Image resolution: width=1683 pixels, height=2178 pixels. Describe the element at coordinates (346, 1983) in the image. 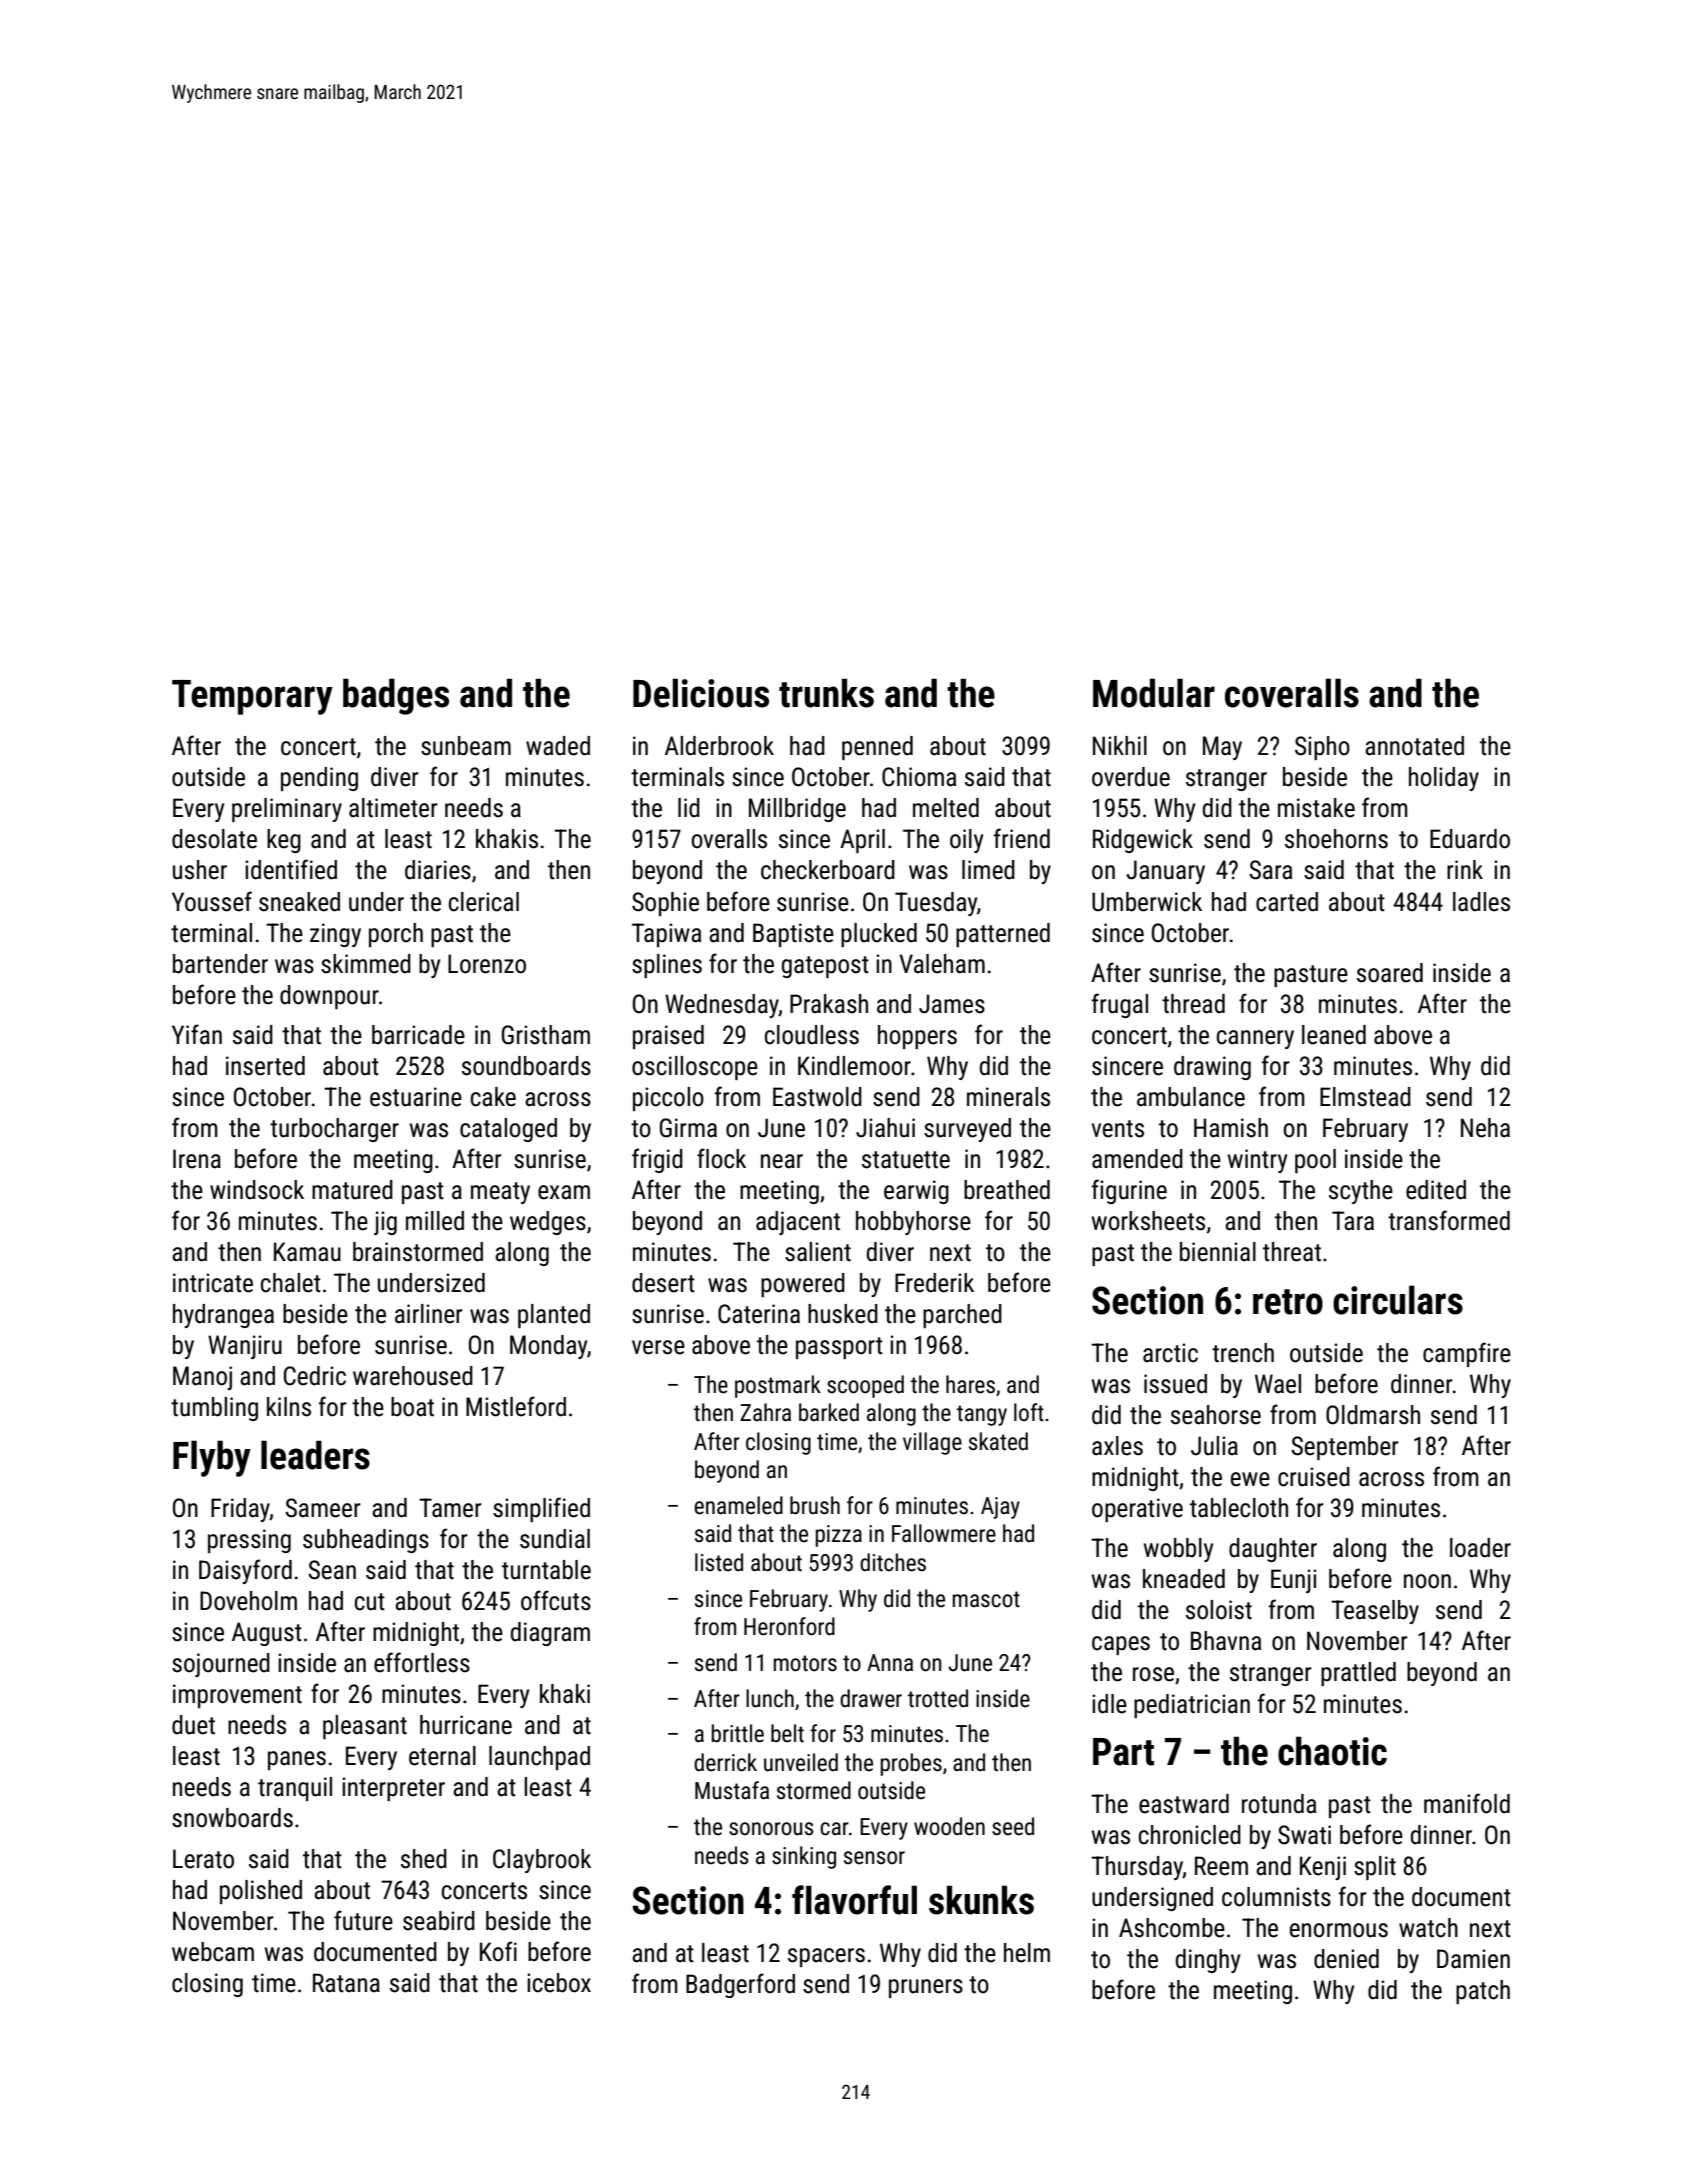

I see `Ratana` at that location.
